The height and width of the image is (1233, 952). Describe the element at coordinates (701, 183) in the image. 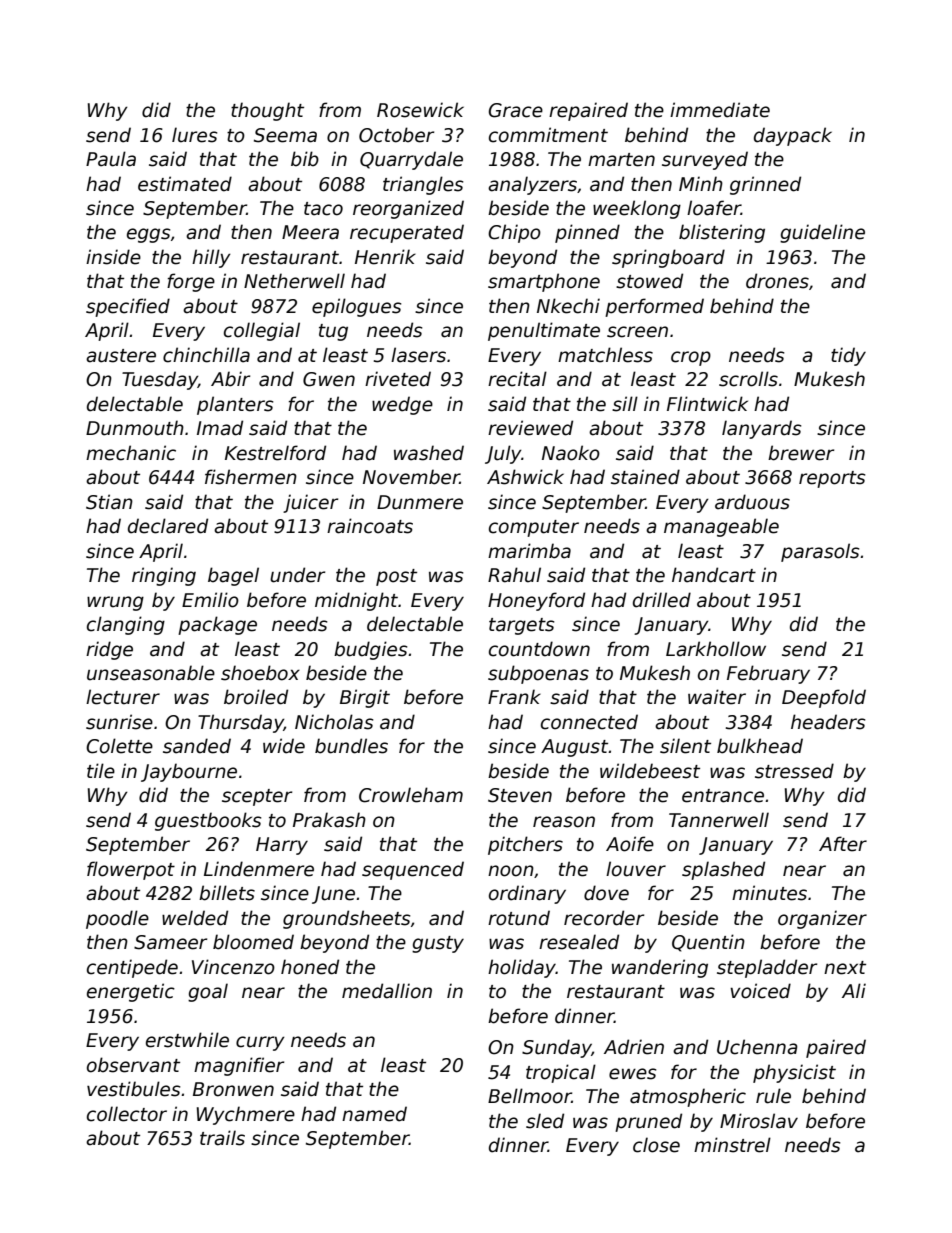

I see `Minh` at that location.
